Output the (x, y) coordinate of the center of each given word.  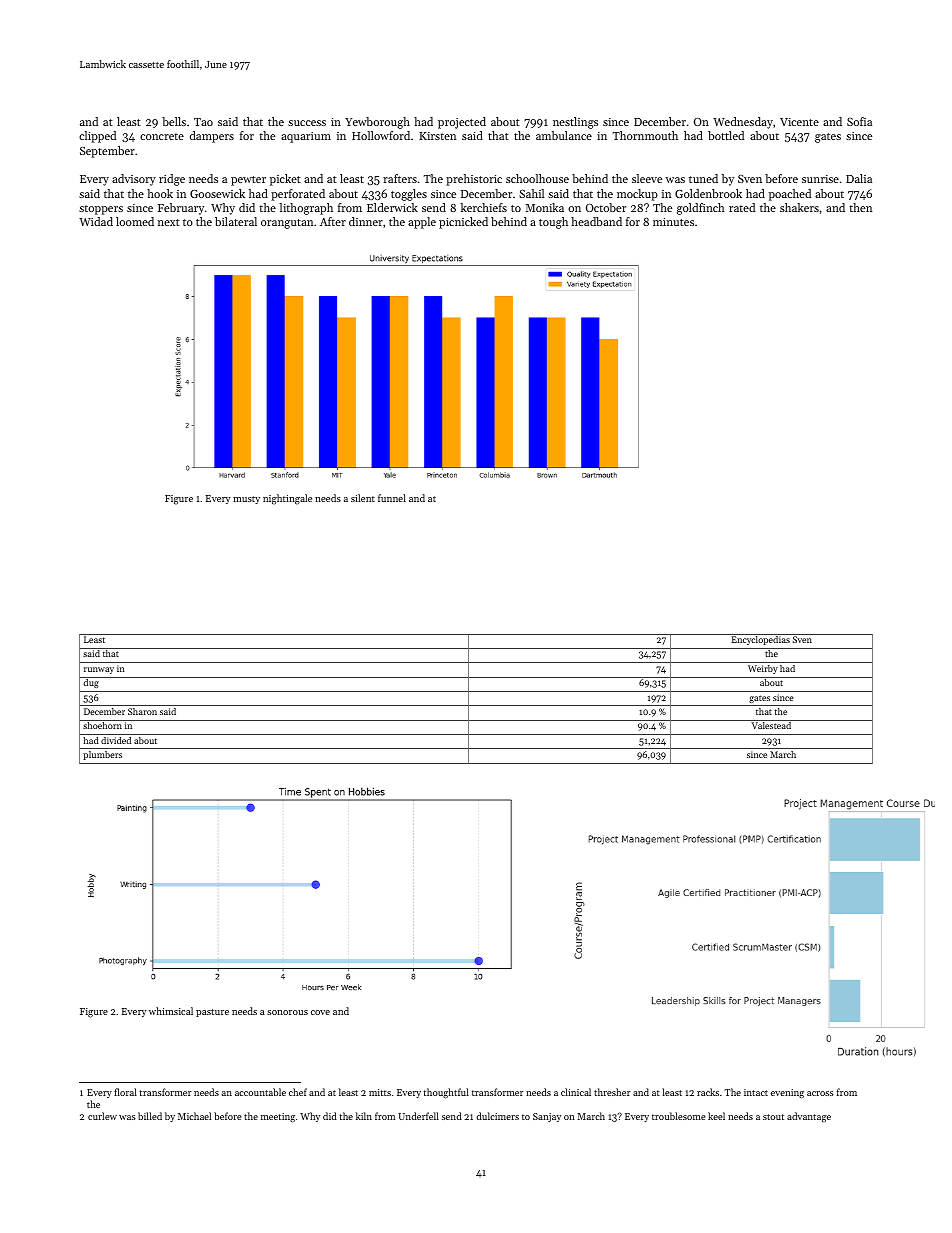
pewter (248, 181)
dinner (366, 221)
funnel (392, 498)
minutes (673, 222)
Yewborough (377, 123)
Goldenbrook (708, 193)
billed (150, 1116)
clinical (576, 1092)
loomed (135, 221)
